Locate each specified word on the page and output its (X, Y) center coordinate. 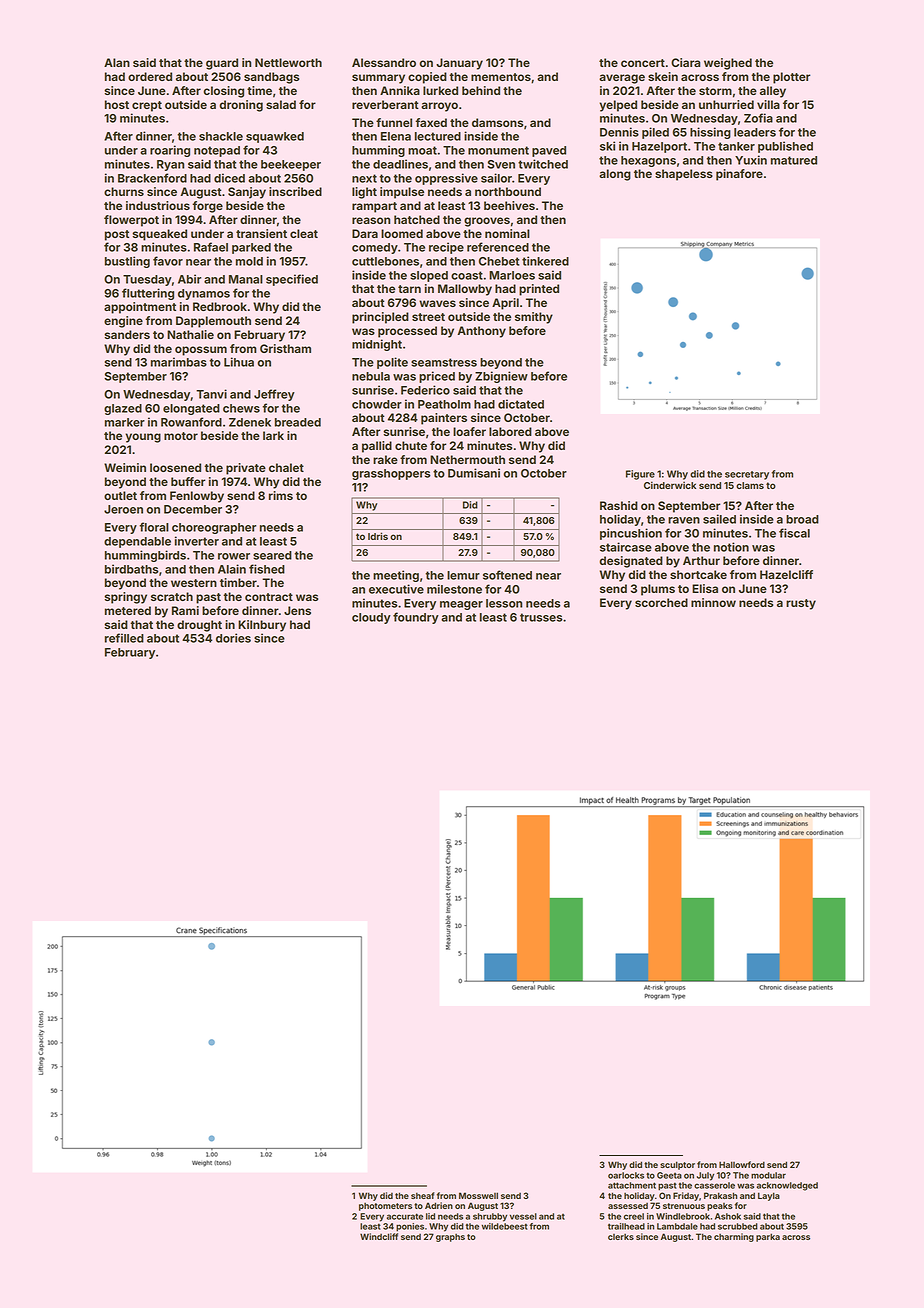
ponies (410, 1227)
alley (773, 92)
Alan (117, 62)
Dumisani (474, 473)
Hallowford (742, 1164)
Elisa (705, 588)
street (428, 317)
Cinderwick (670, 485)
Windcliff (379, 1236)
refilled (124, 638)
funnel (394, 122)
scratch (172, 596)
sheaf (423, 1195)
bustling (127, 262)
